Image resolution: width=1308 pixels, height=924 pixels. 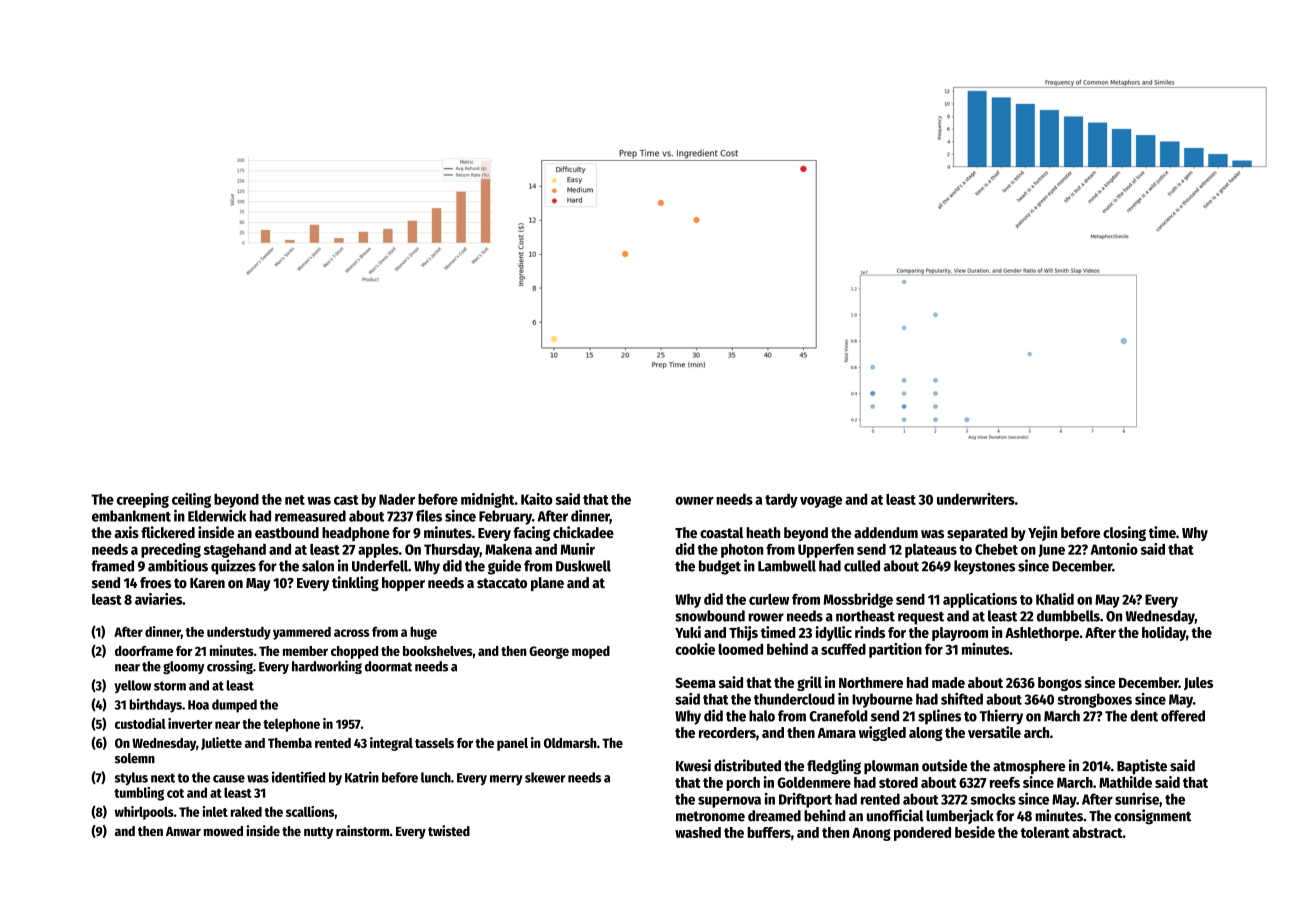 I want to click on plane, so click(x=547, y=584).
